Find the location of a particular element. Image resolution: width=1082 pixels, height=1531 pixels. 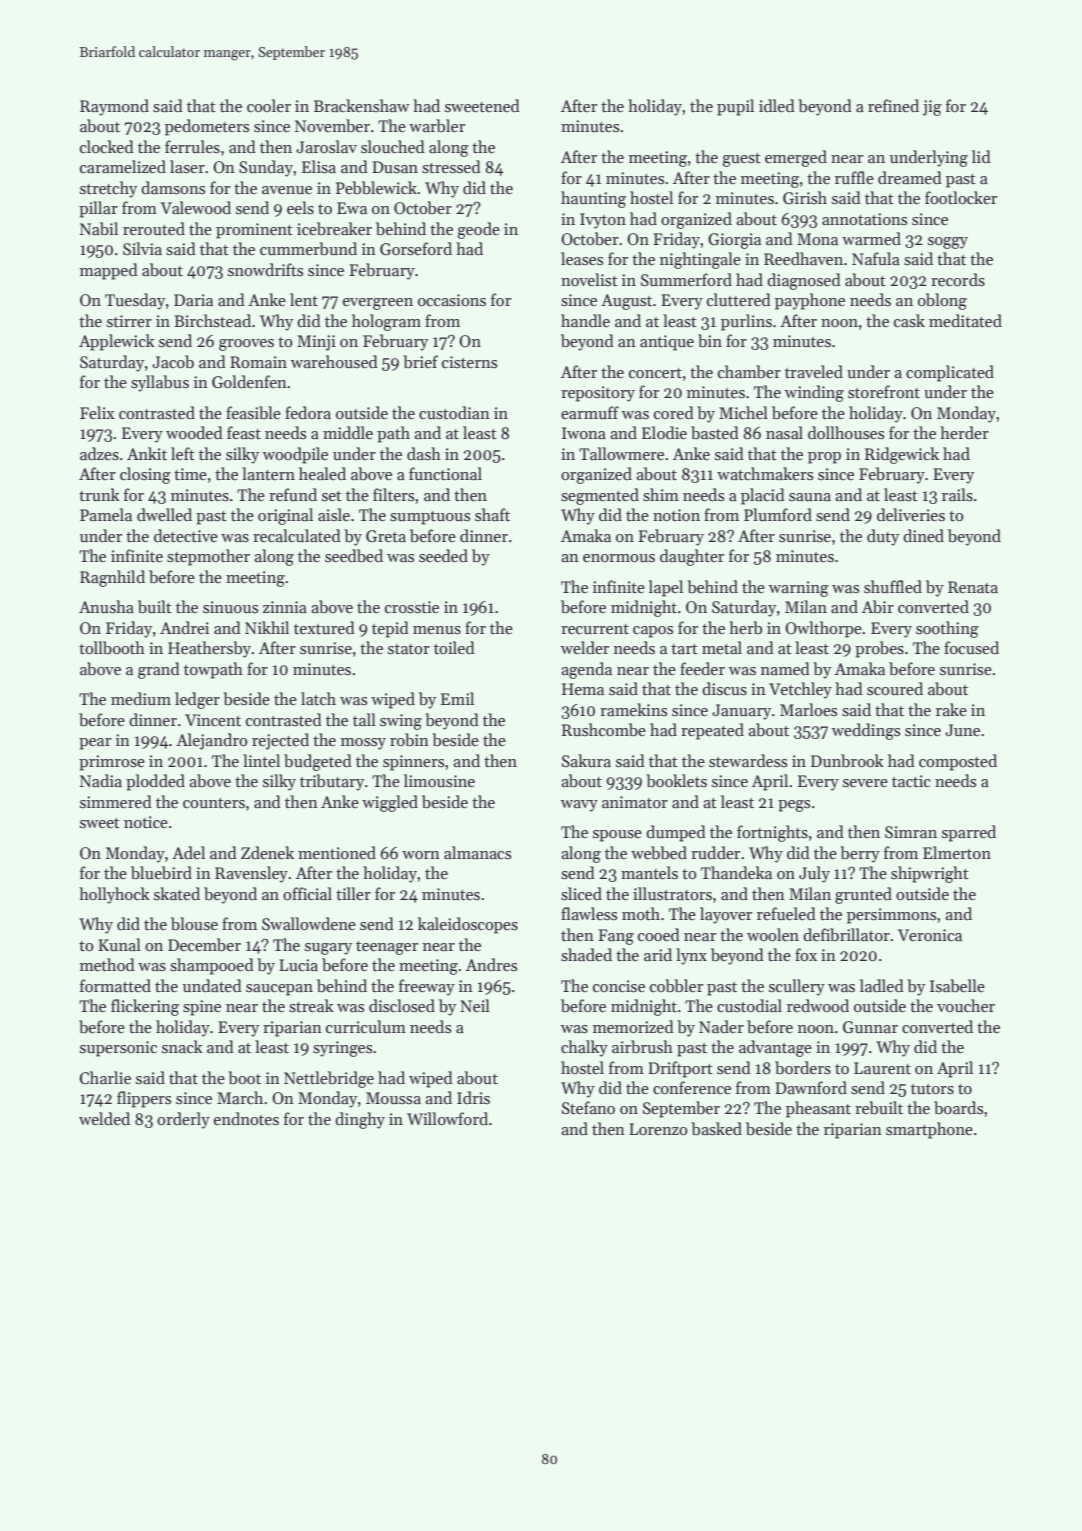

functional is located at coordinates (445, 473).
